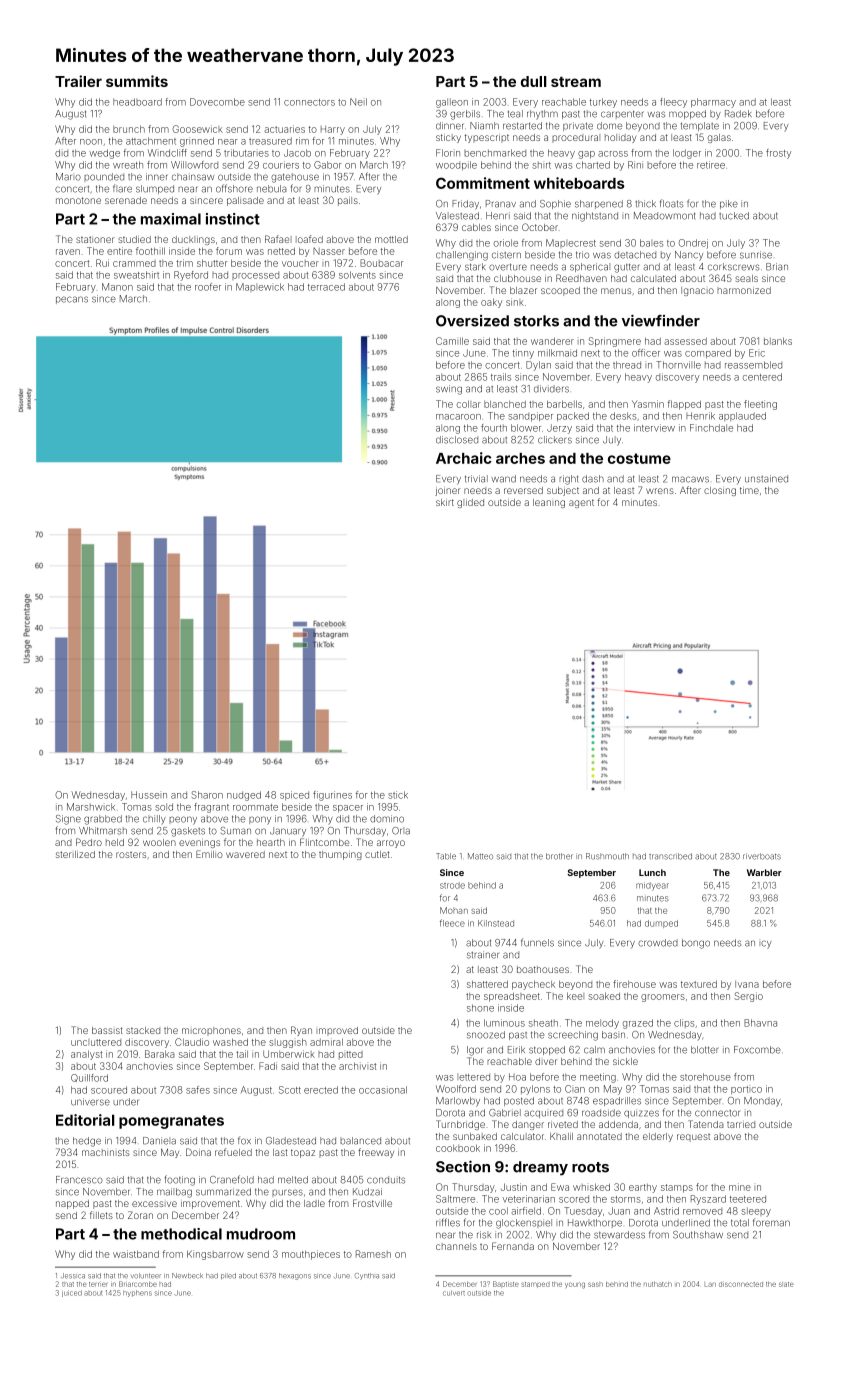  I want to click on noon, so click(91, 142).
